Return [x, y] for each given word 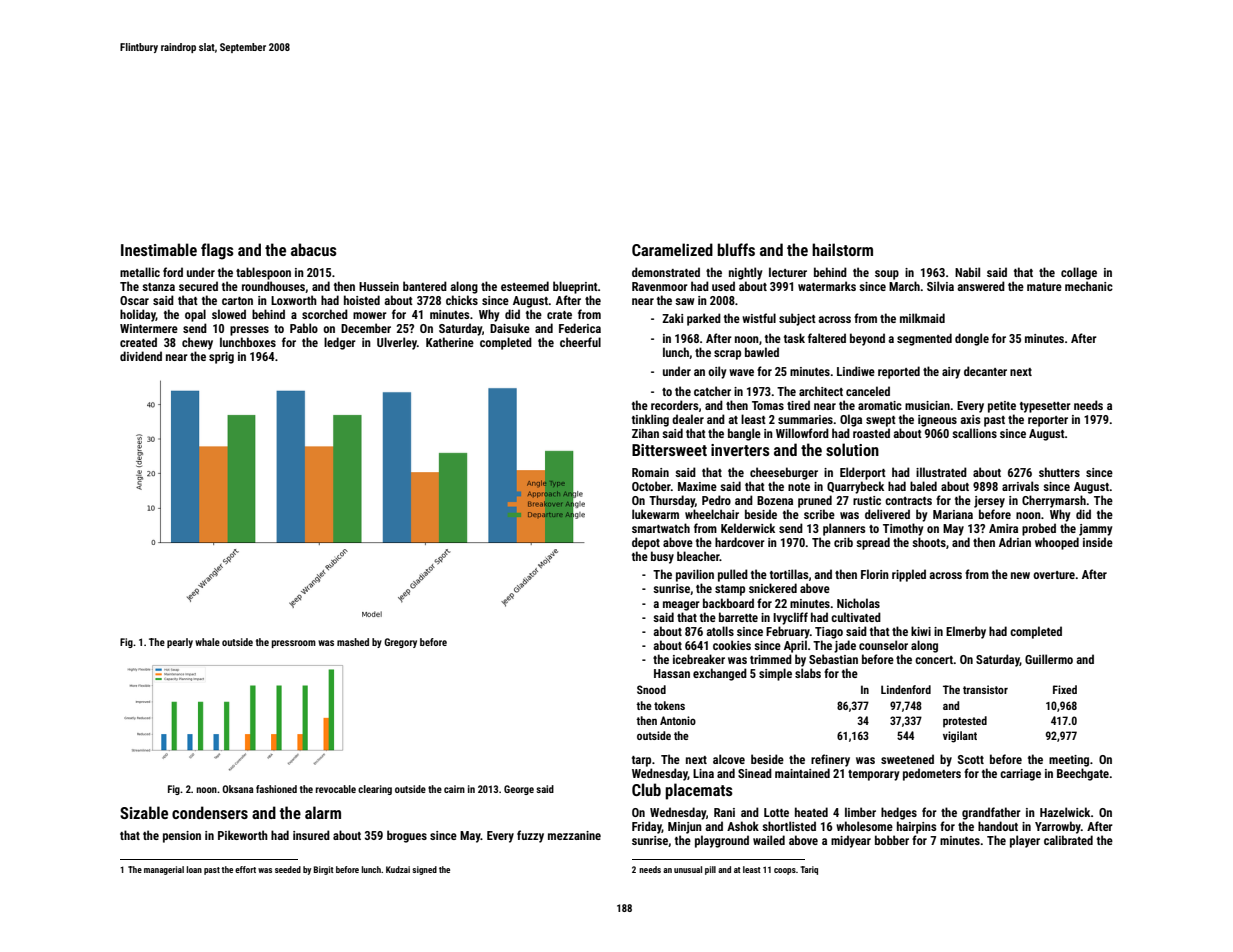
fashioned [276, 789]
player [1025, 841]
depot [646, 543]
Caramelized [672, 249]
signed [424, 870]
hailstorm [842, 249]
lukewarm [655, 514]
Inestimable [159, 249]
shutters [1059, 472]
